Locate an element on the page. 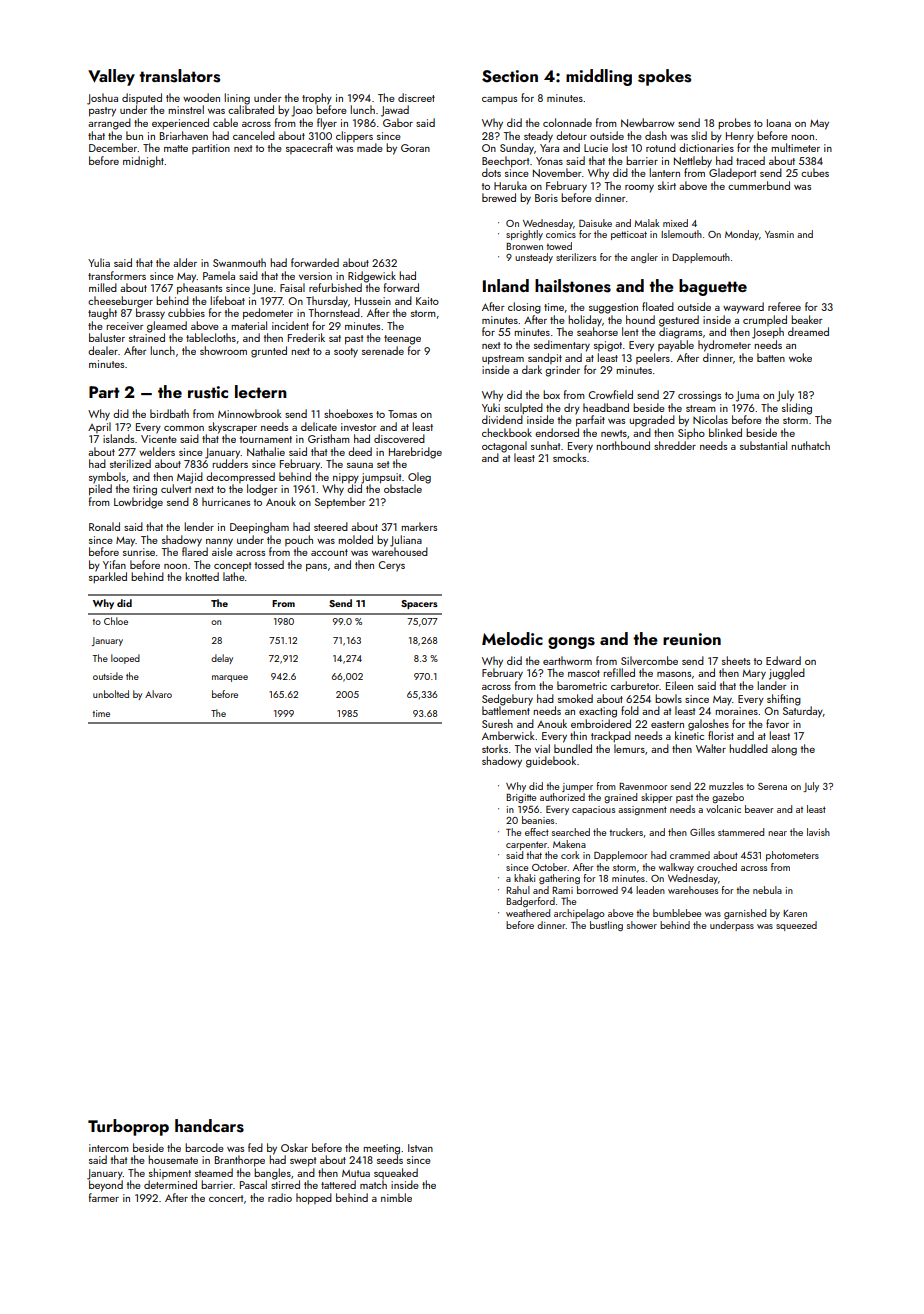 This document has width=924, height=1314. Spacers is located at coordinates (419, 604).
